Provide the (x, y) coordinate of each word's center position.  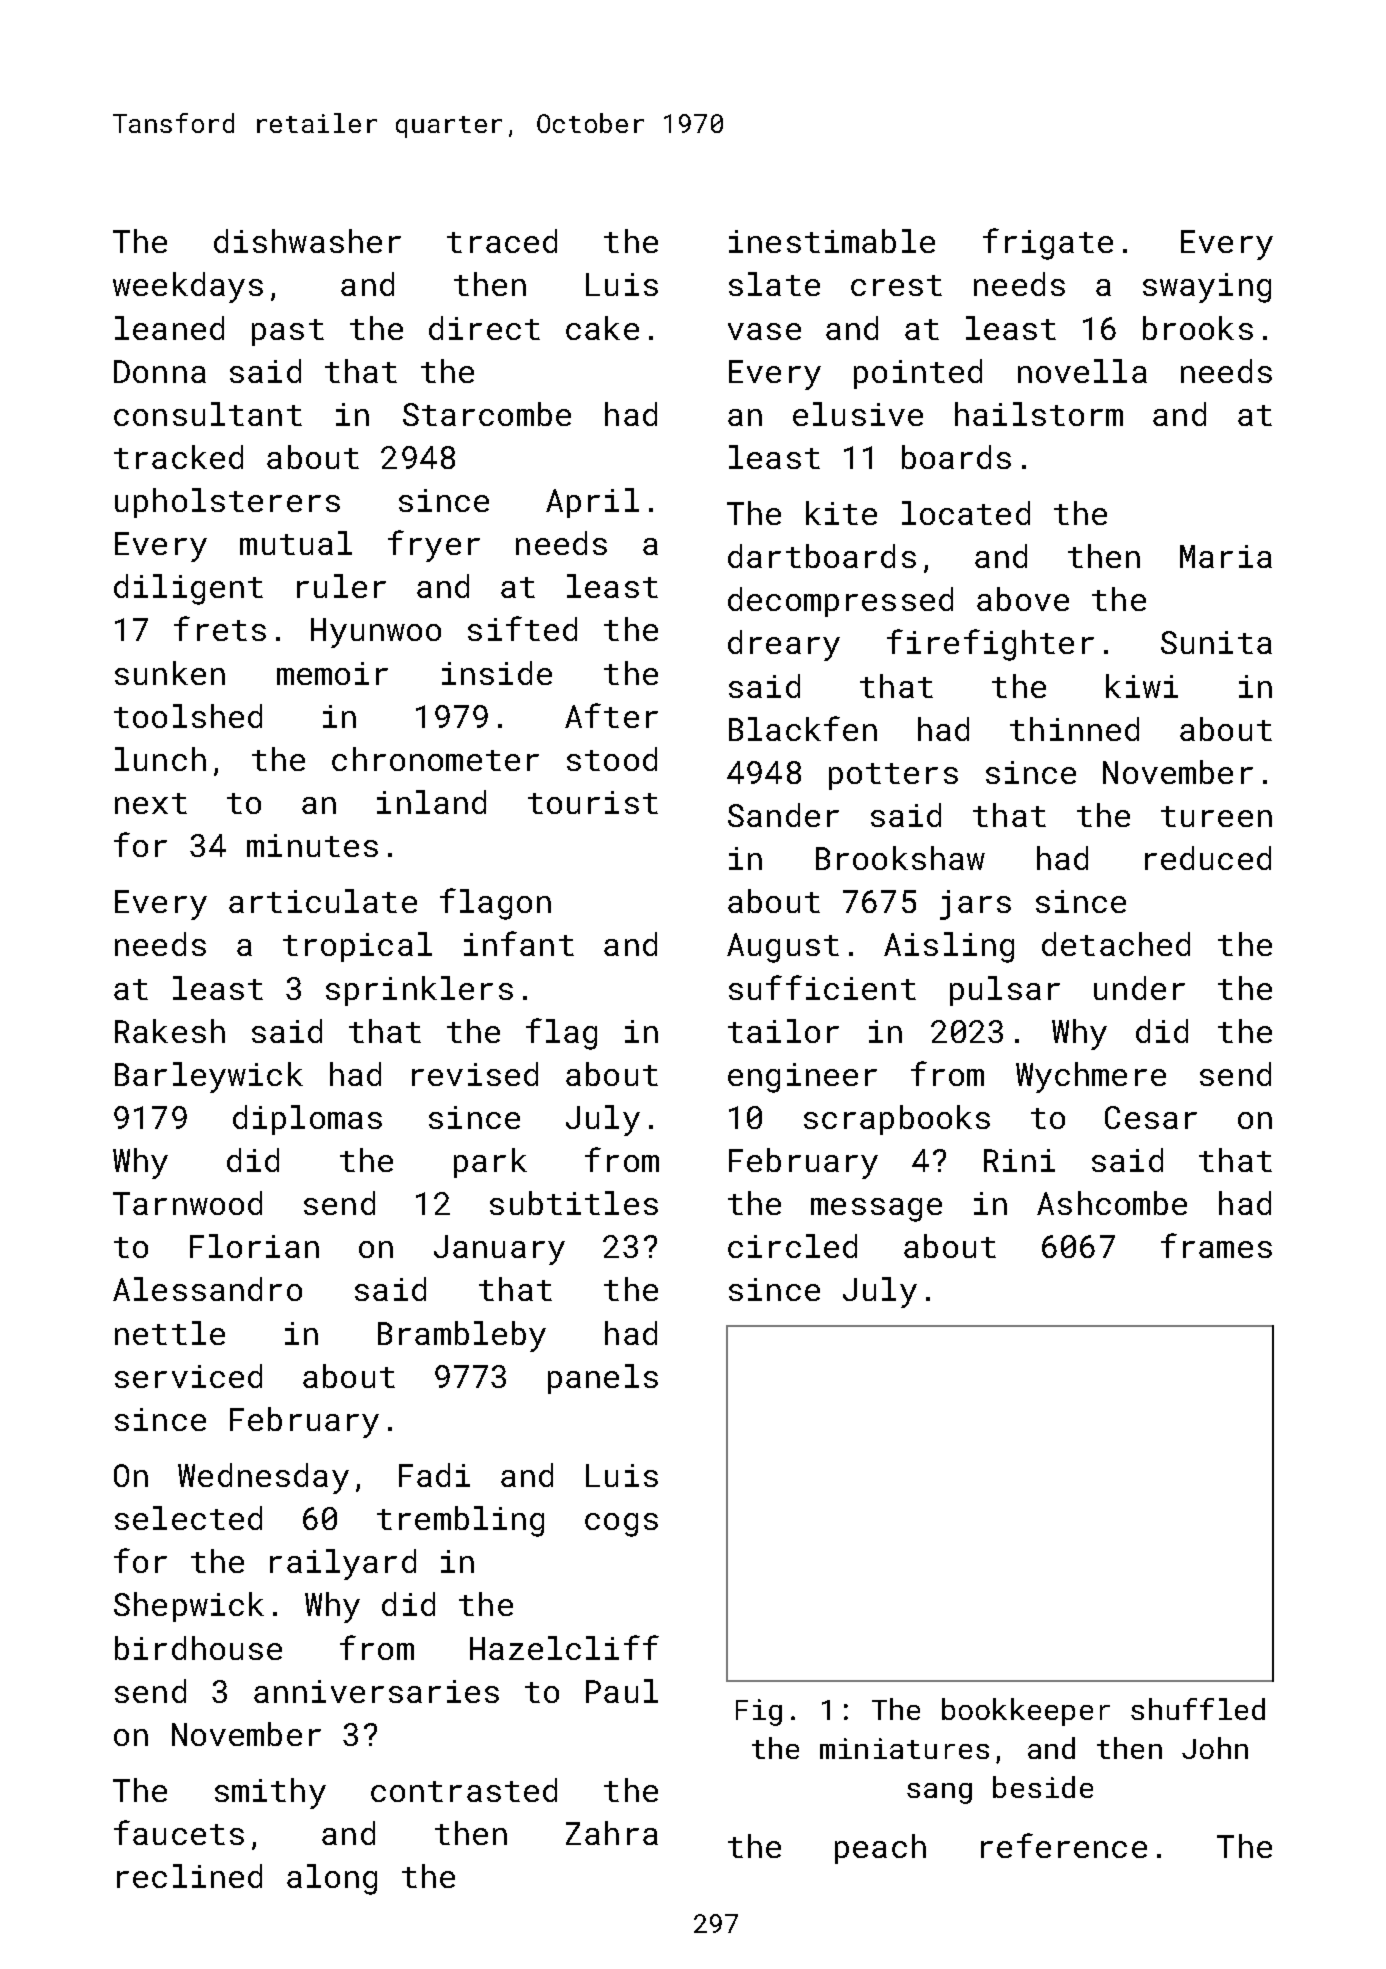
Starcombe (487, 414)
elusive (858, 414)
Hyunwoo (376, 633)
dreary (784, 645)
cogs (621, 1525)
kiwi (1142, 686)
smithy (270, 1793)
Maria (1226, 556)
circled (792, 1246)
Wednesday (263, 1478)
